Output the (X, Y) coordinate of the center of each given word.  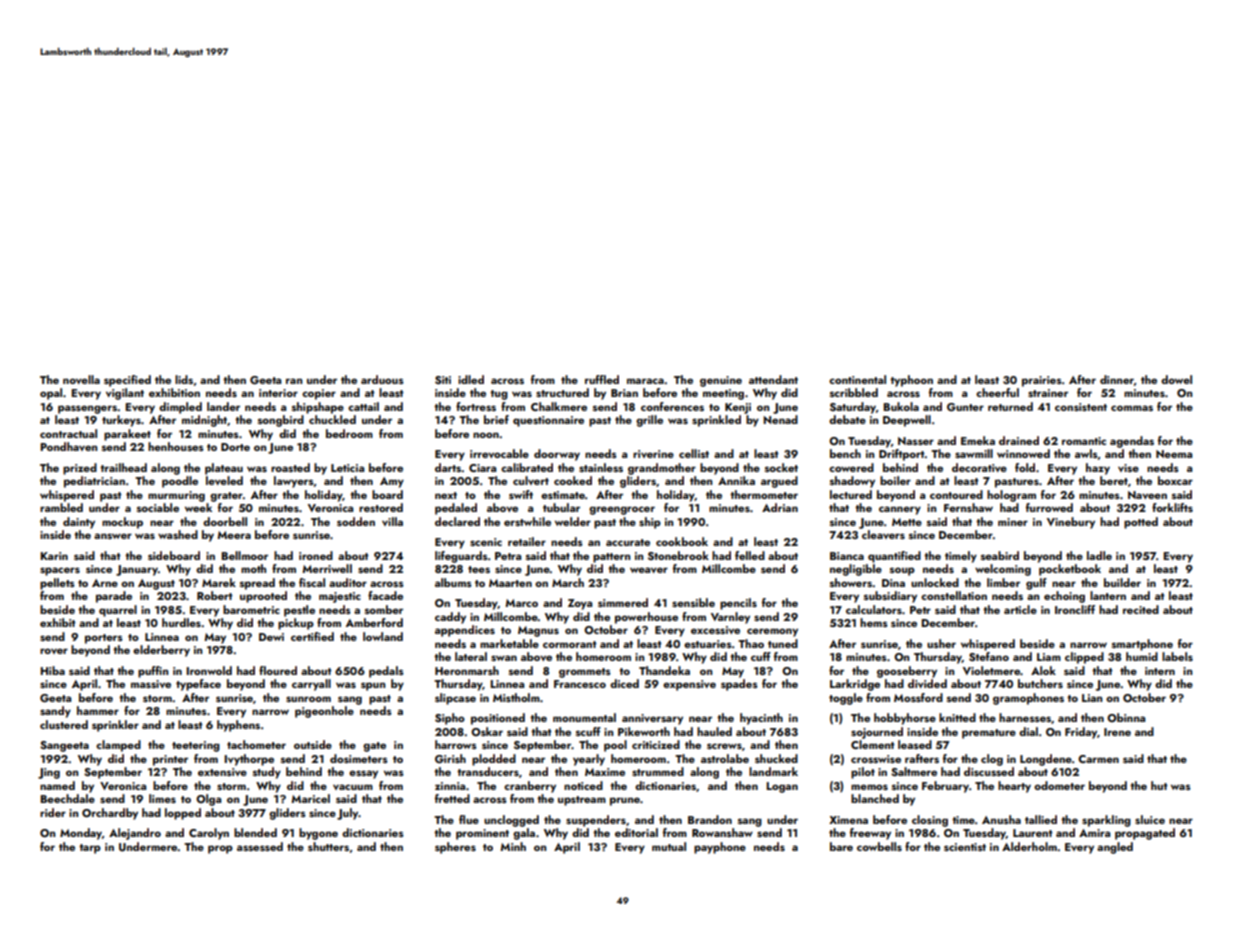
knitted (957, 717)
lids (184, 379)
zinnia (450, 786)
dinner (1117, 379)
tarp (90, 849)
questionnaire (548, 421)
